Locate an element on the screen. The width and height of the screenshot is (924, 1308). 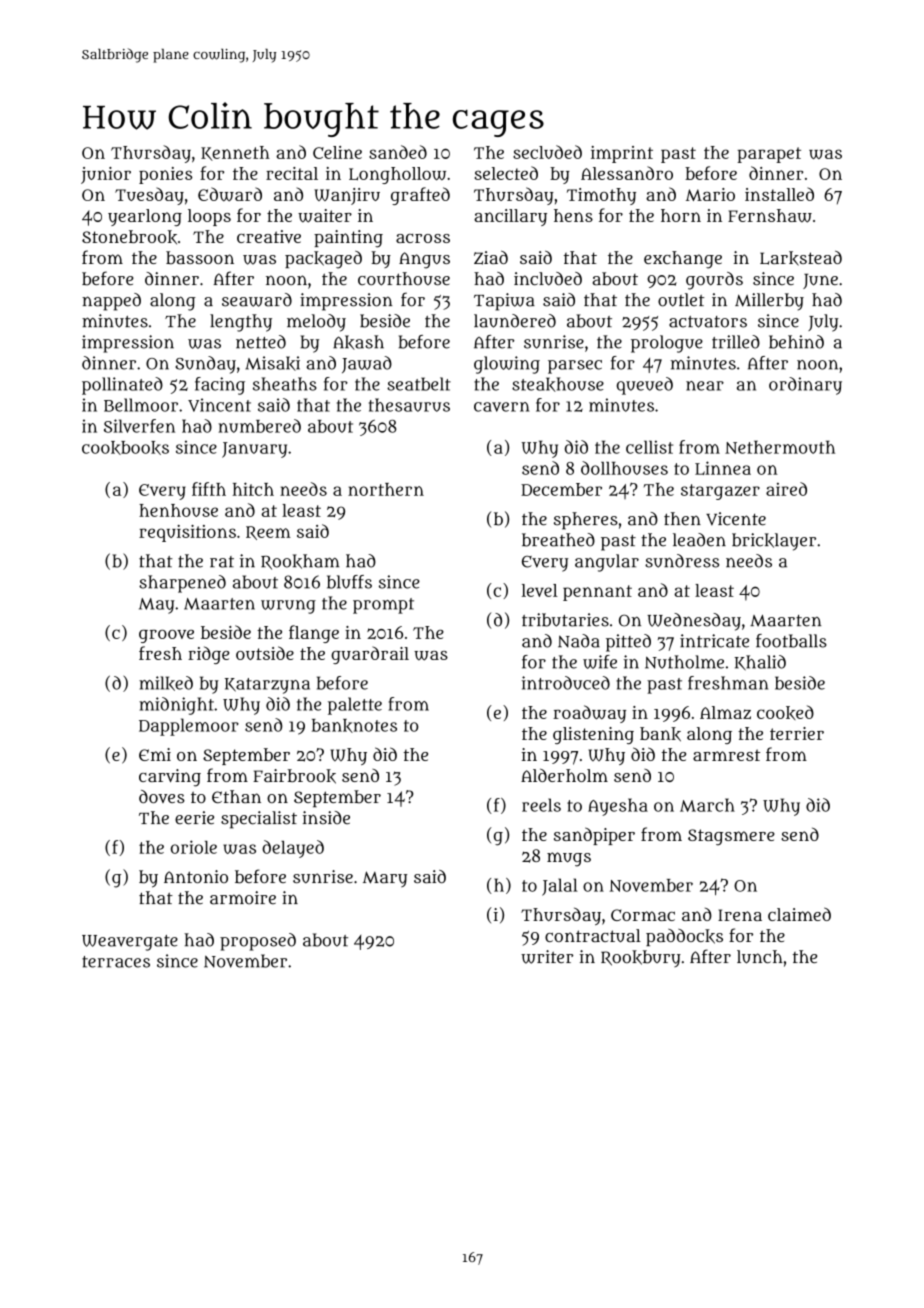
grafted is located at coordinates (420, 196).
